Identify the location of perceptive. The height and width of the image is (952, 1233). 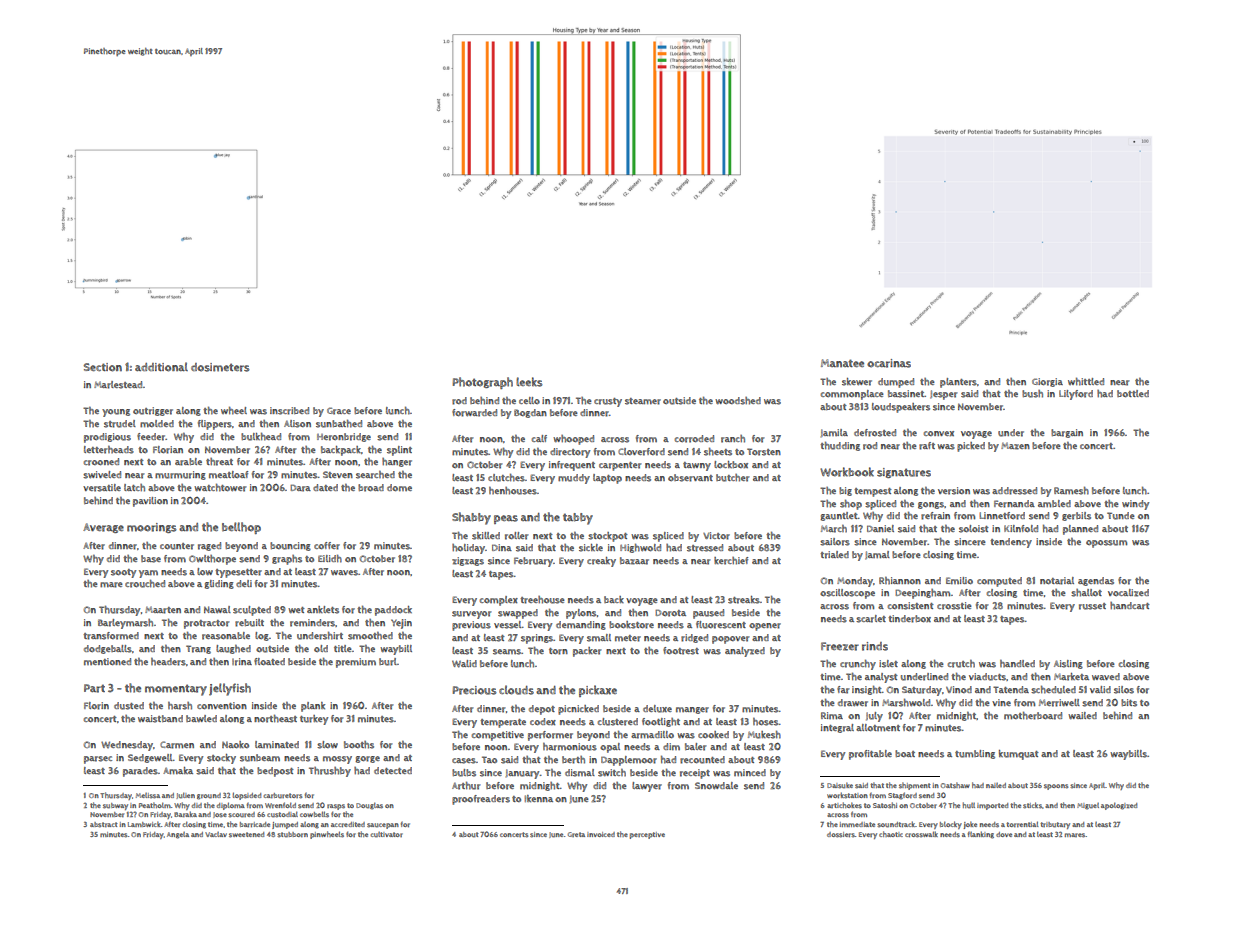
(647, 835).
